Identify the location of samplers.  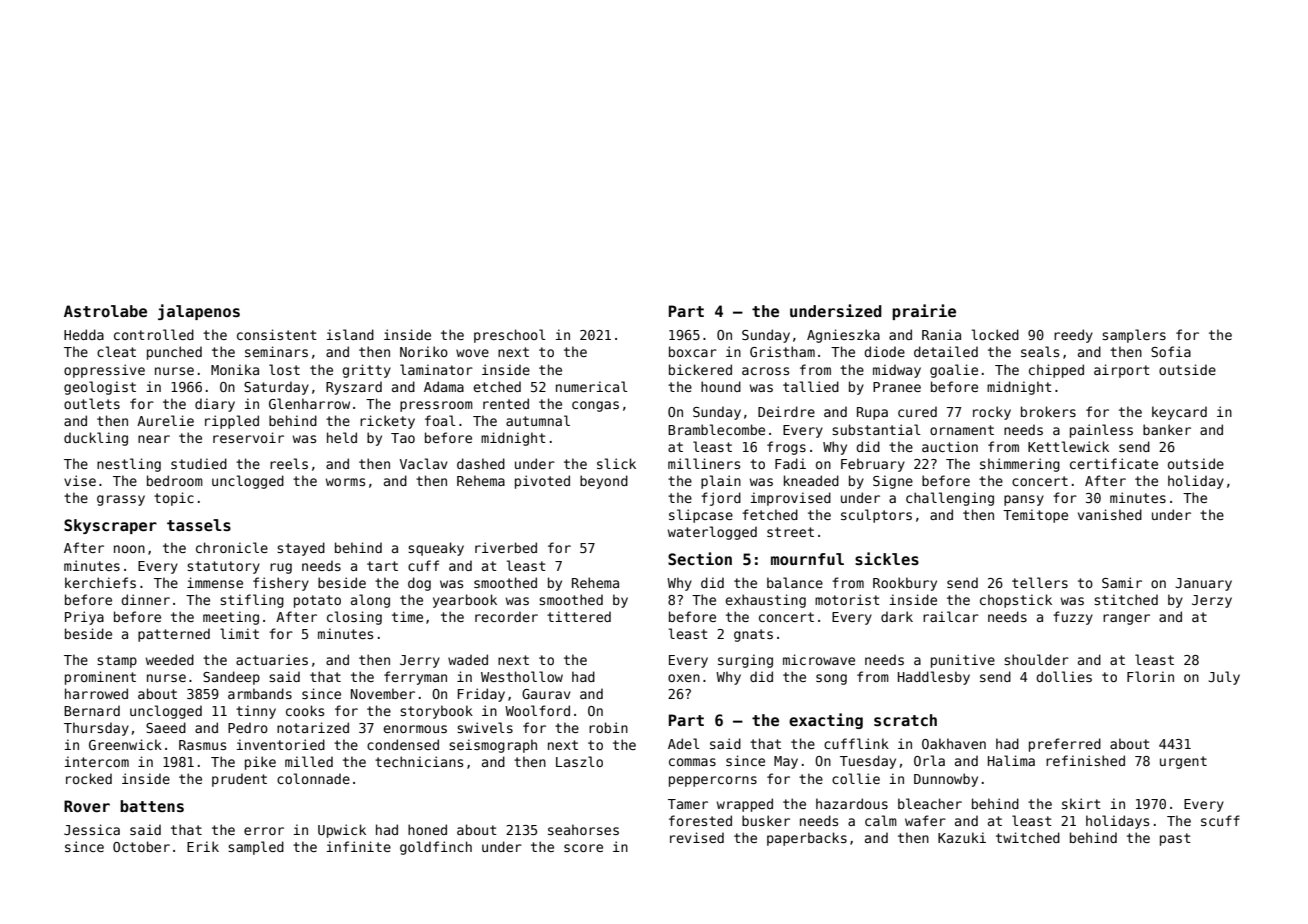
(1134, 336).
